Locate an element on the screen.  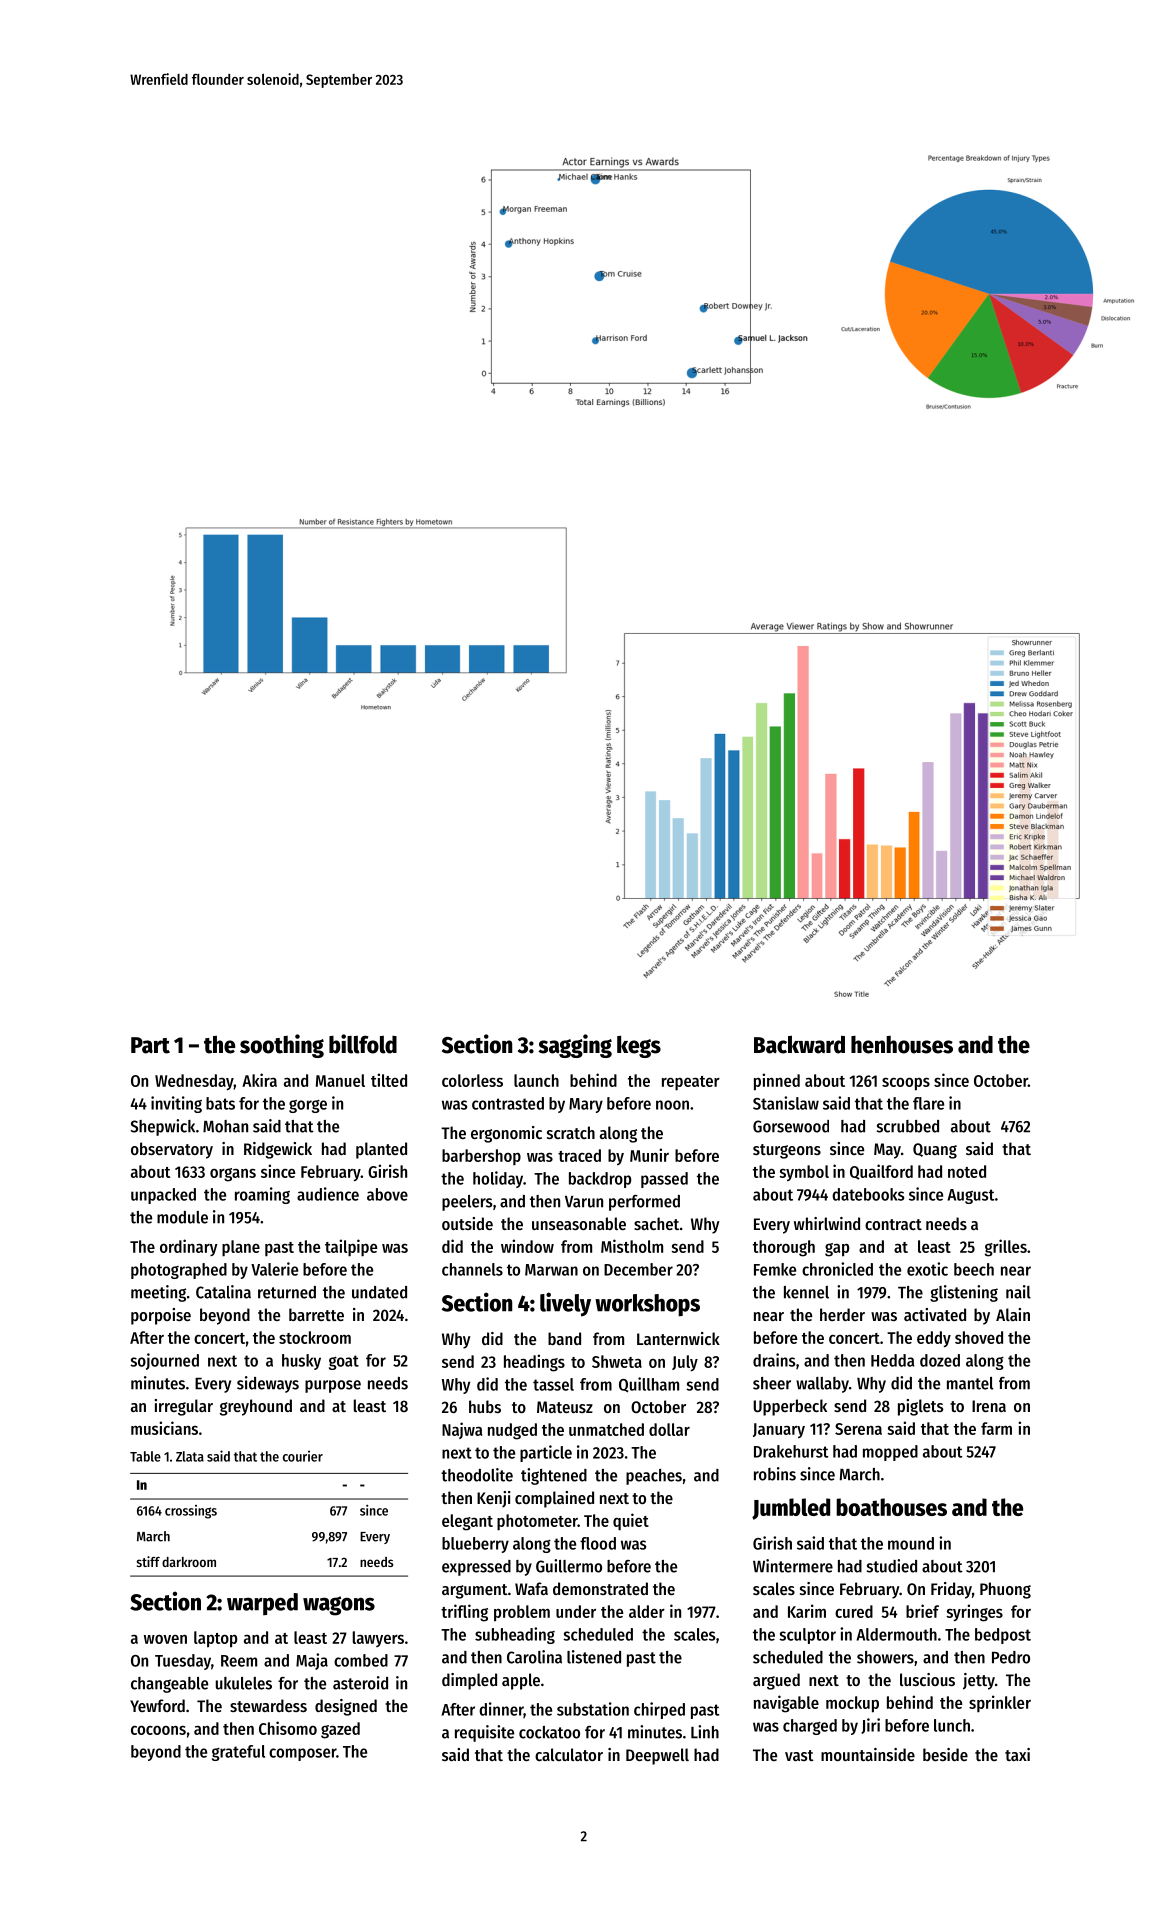
stiff is located at coordinates (148, 1561).
